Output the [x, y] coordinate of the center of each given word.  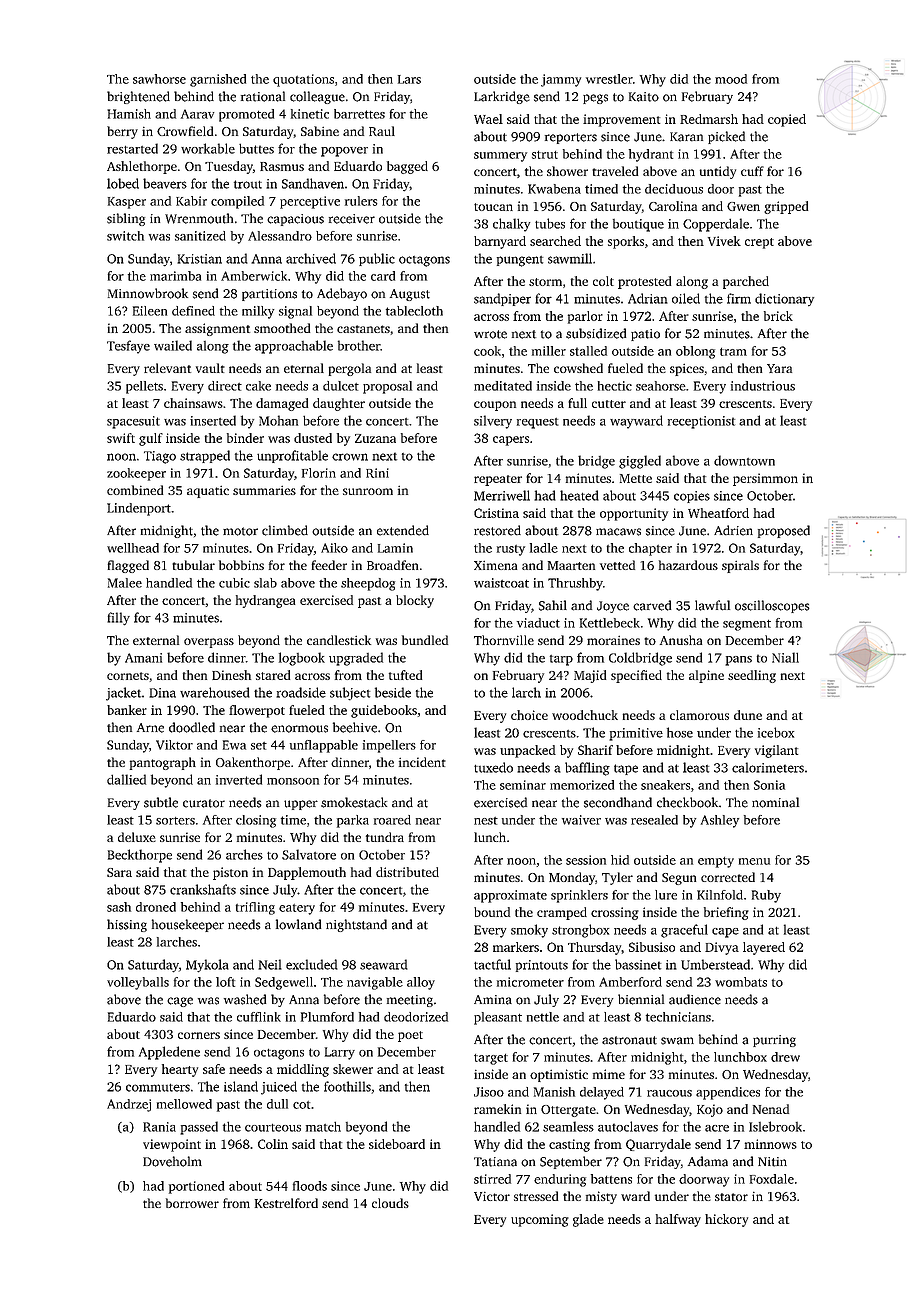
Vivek [724, 241]
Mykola [207, 966]
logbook [302, 659]
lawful [712, 605]
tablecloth [414, 311]
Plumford [327, 1017]
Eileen [150, 311]
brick [778, 316]
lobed [123, 183]
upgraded [356, 659]
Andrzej [129, 1105]
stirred [492, 1179]
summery [500, 157]
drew [785, 1057]
